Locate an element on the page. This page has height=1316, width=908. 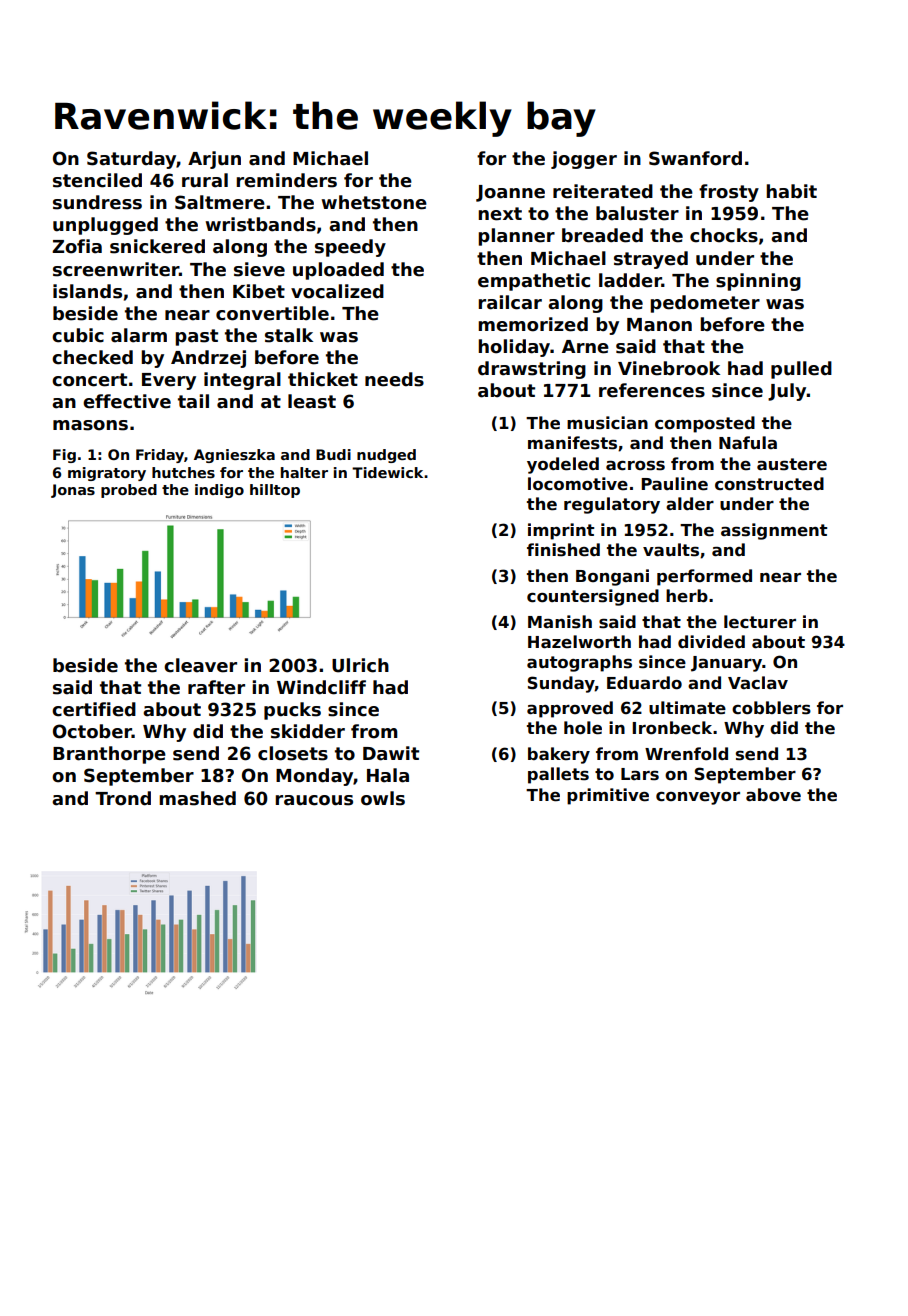
Trond is located at coordinates (123, 798).
